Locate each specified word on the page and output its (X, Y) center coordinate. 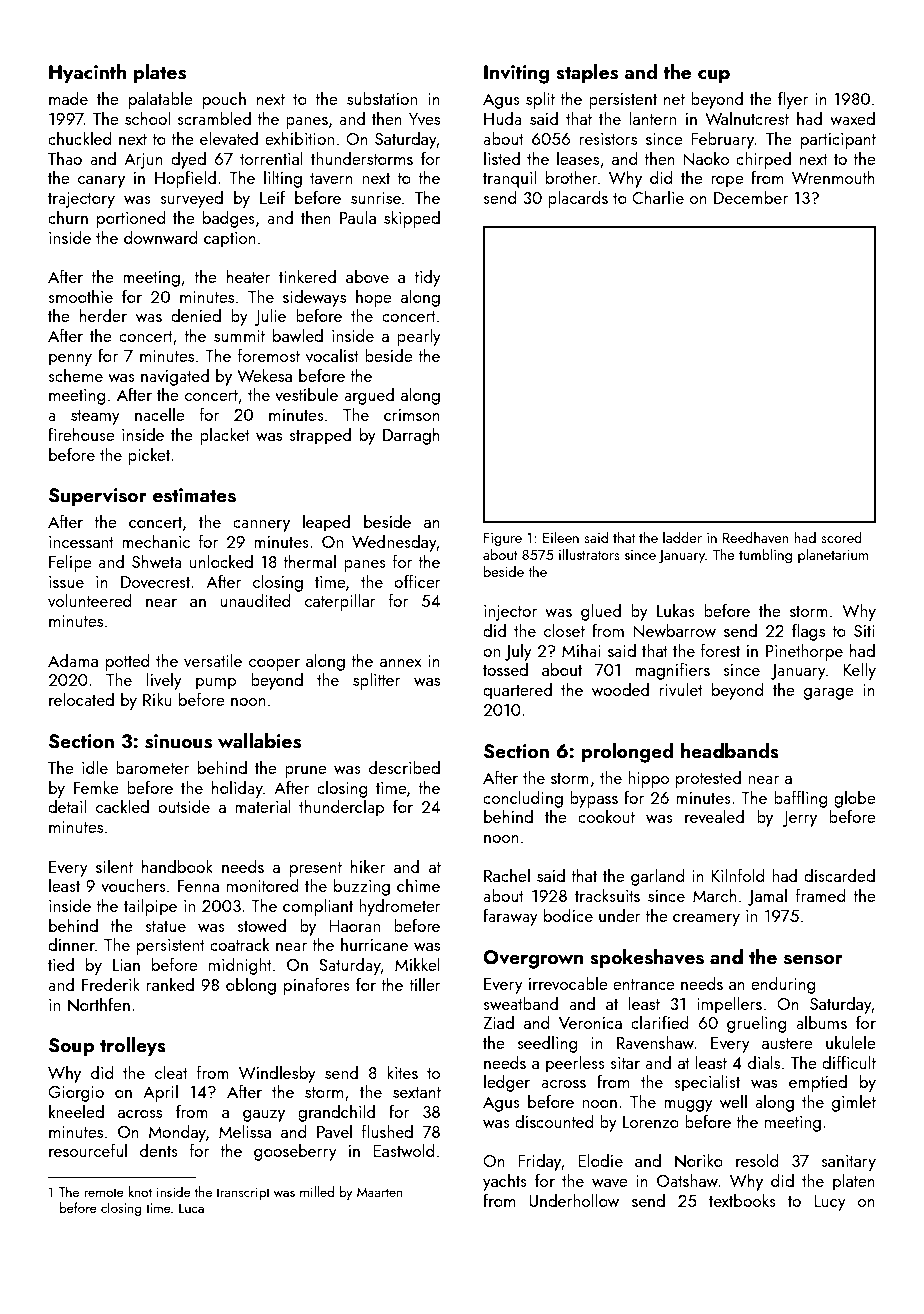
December (751, 197)
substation (382, 98)
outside (184, 806)
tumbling (765, 555)
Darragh (411, 436)
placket (225, 436)
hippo (648, 779)
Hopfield (185, 179)
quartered (517, 691)
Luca (191, 1208)
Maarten (380, 1192)
